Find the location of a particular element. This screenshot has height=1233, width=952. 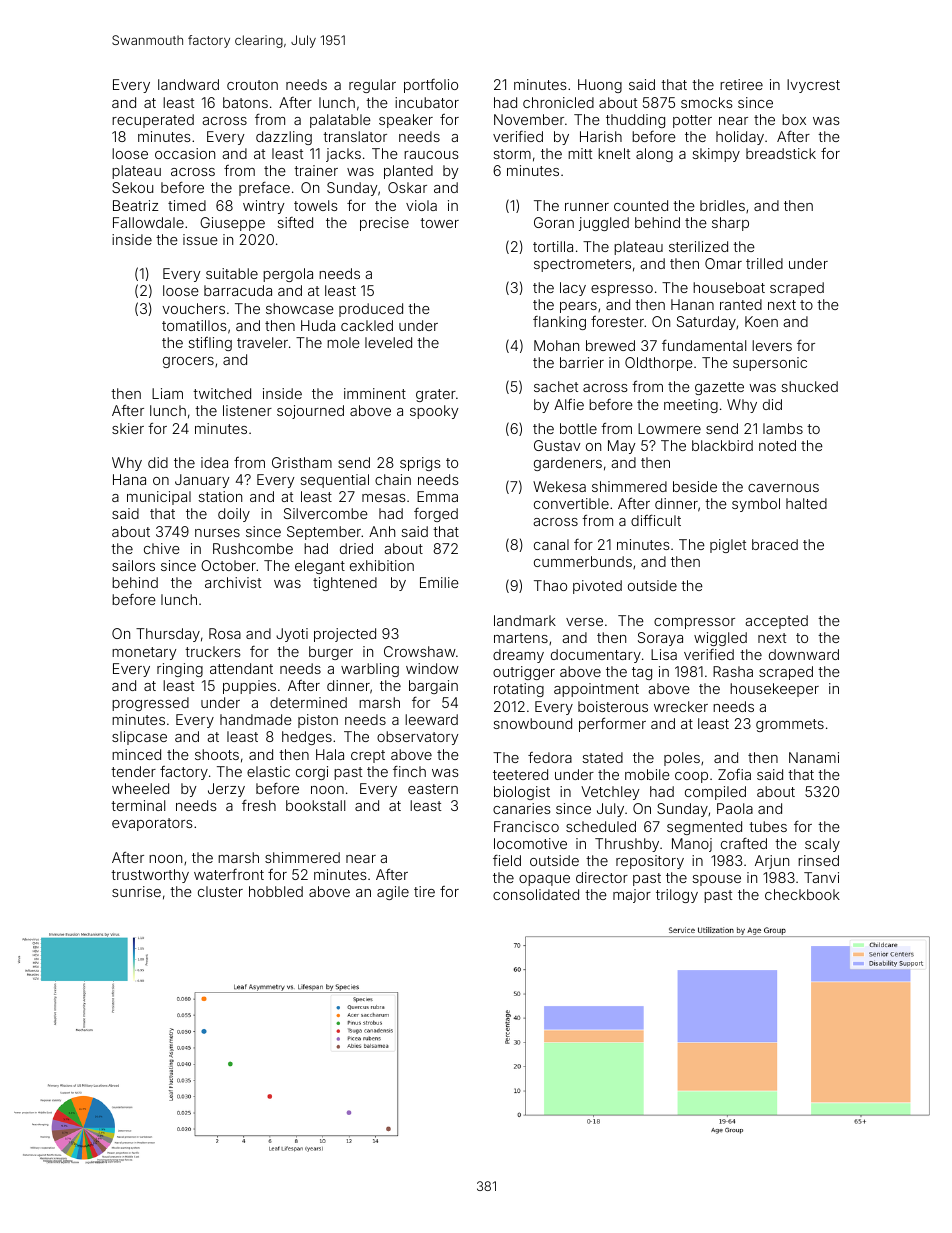

piglet is located at coordinates (728, 546).
